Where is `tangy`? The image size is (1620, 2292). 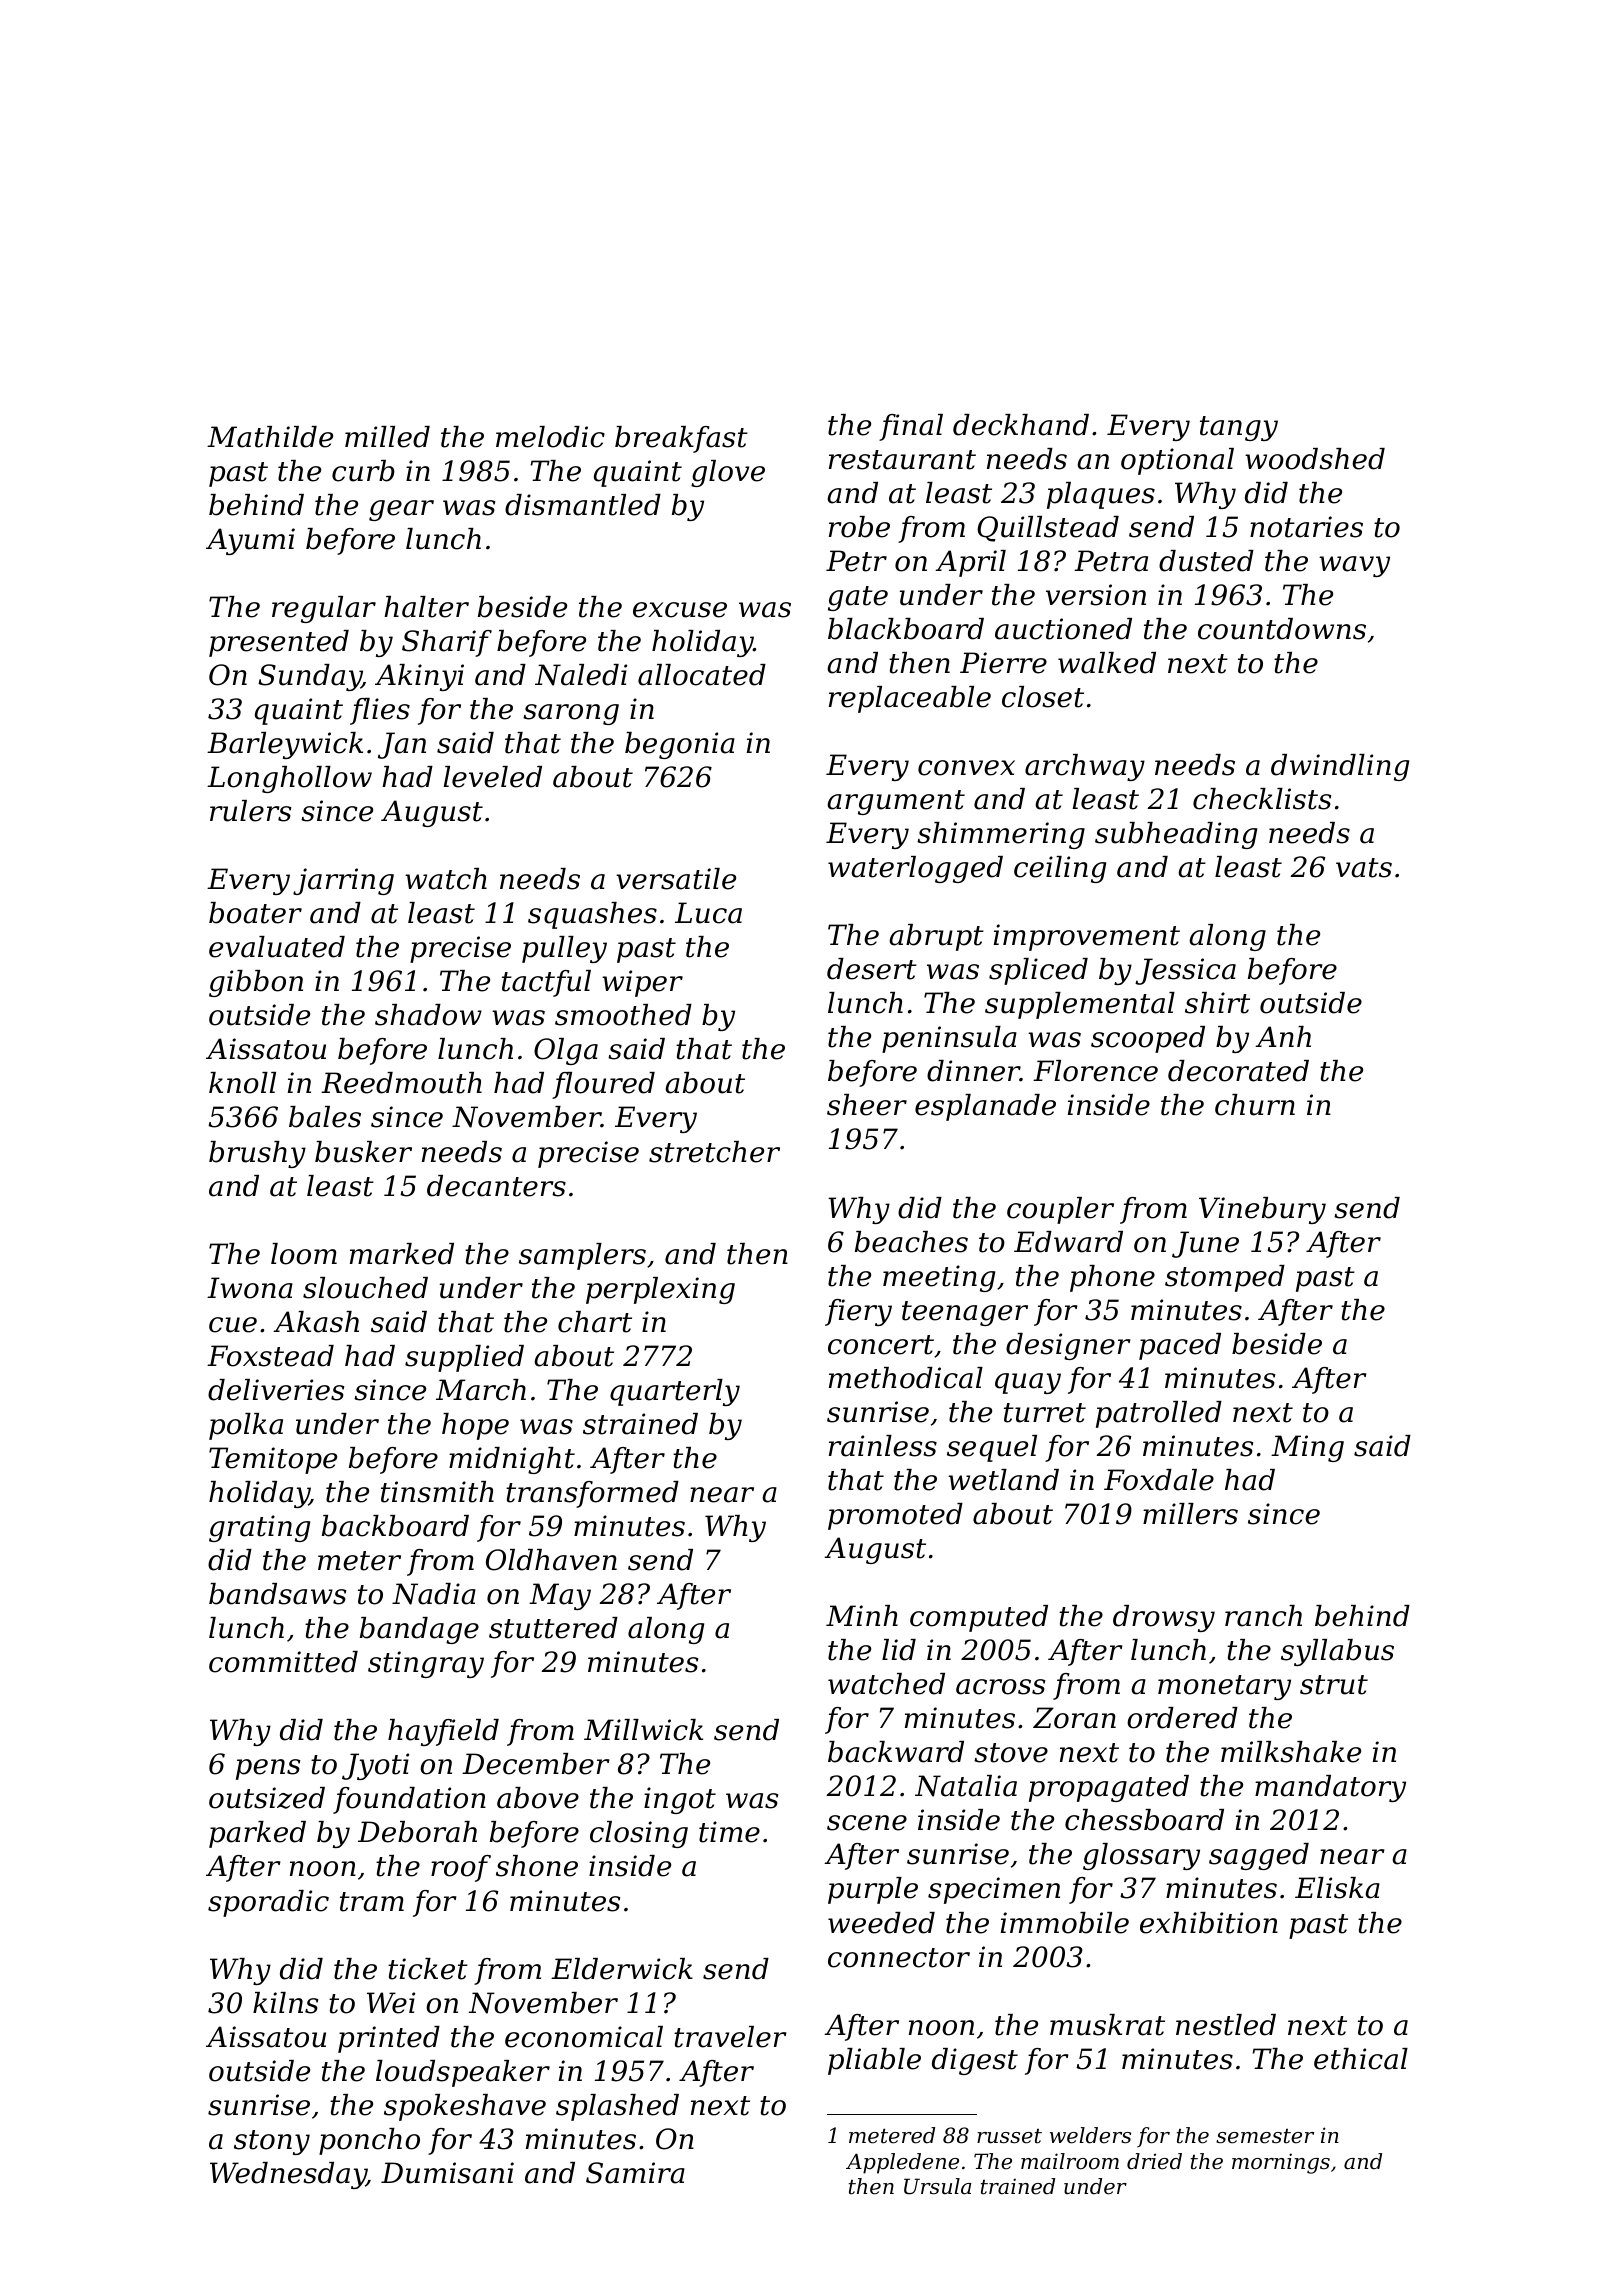
tangy is located at coordinates (1239, 428).
